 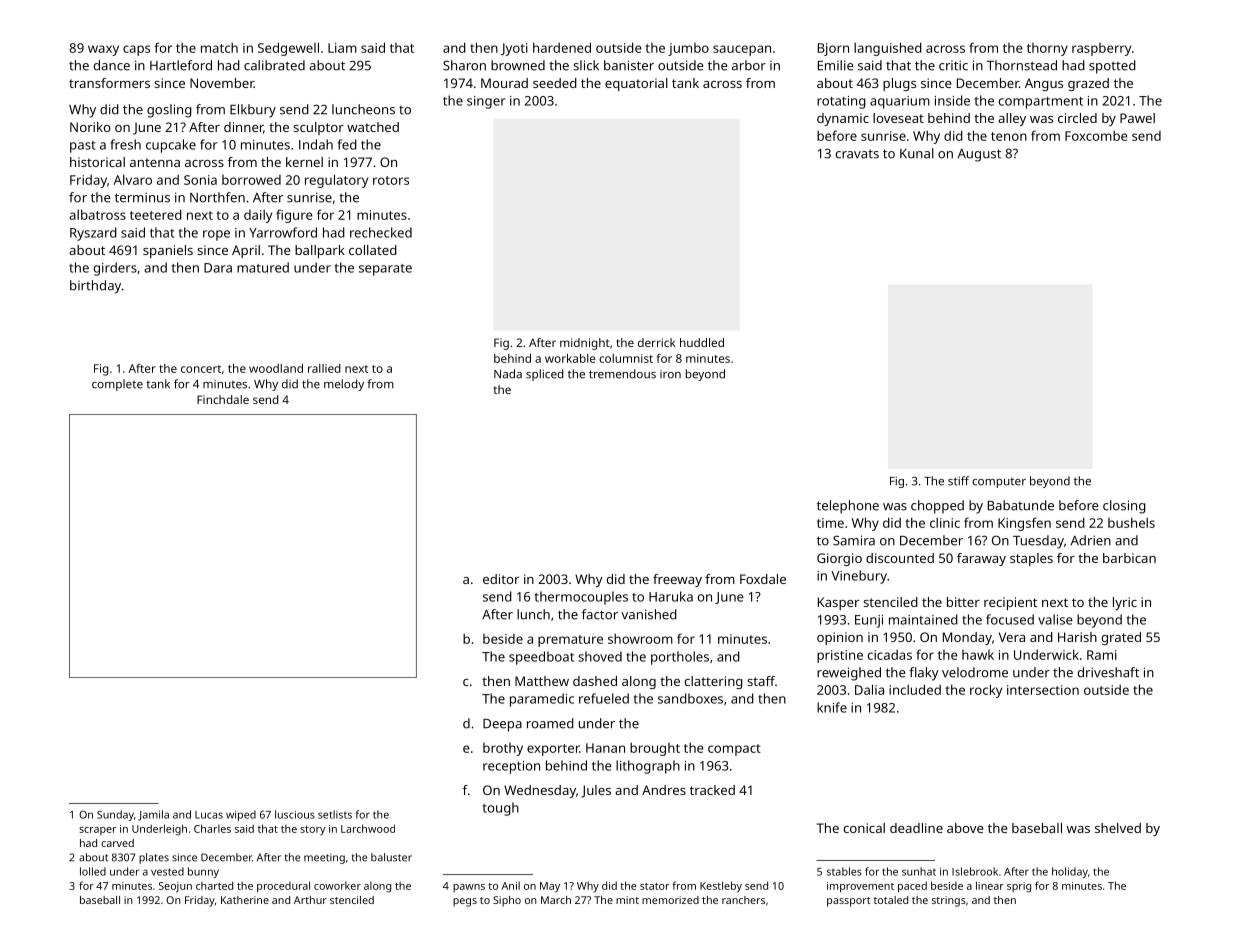 I want to click on carved, so click(x=117, y=843).
